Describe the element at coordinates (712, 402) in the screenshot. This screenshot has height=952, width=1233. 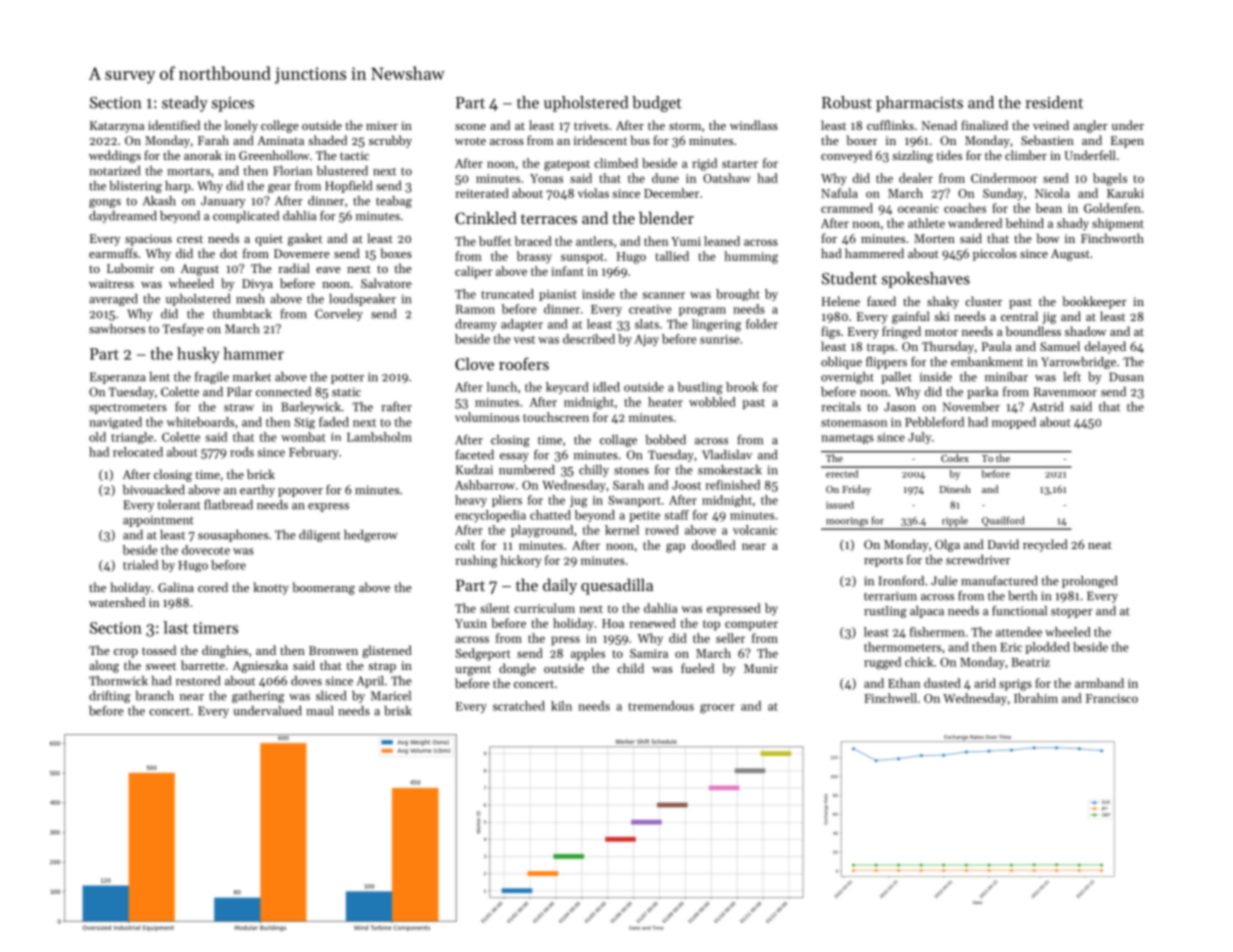
I see `wobbled` at that location.
